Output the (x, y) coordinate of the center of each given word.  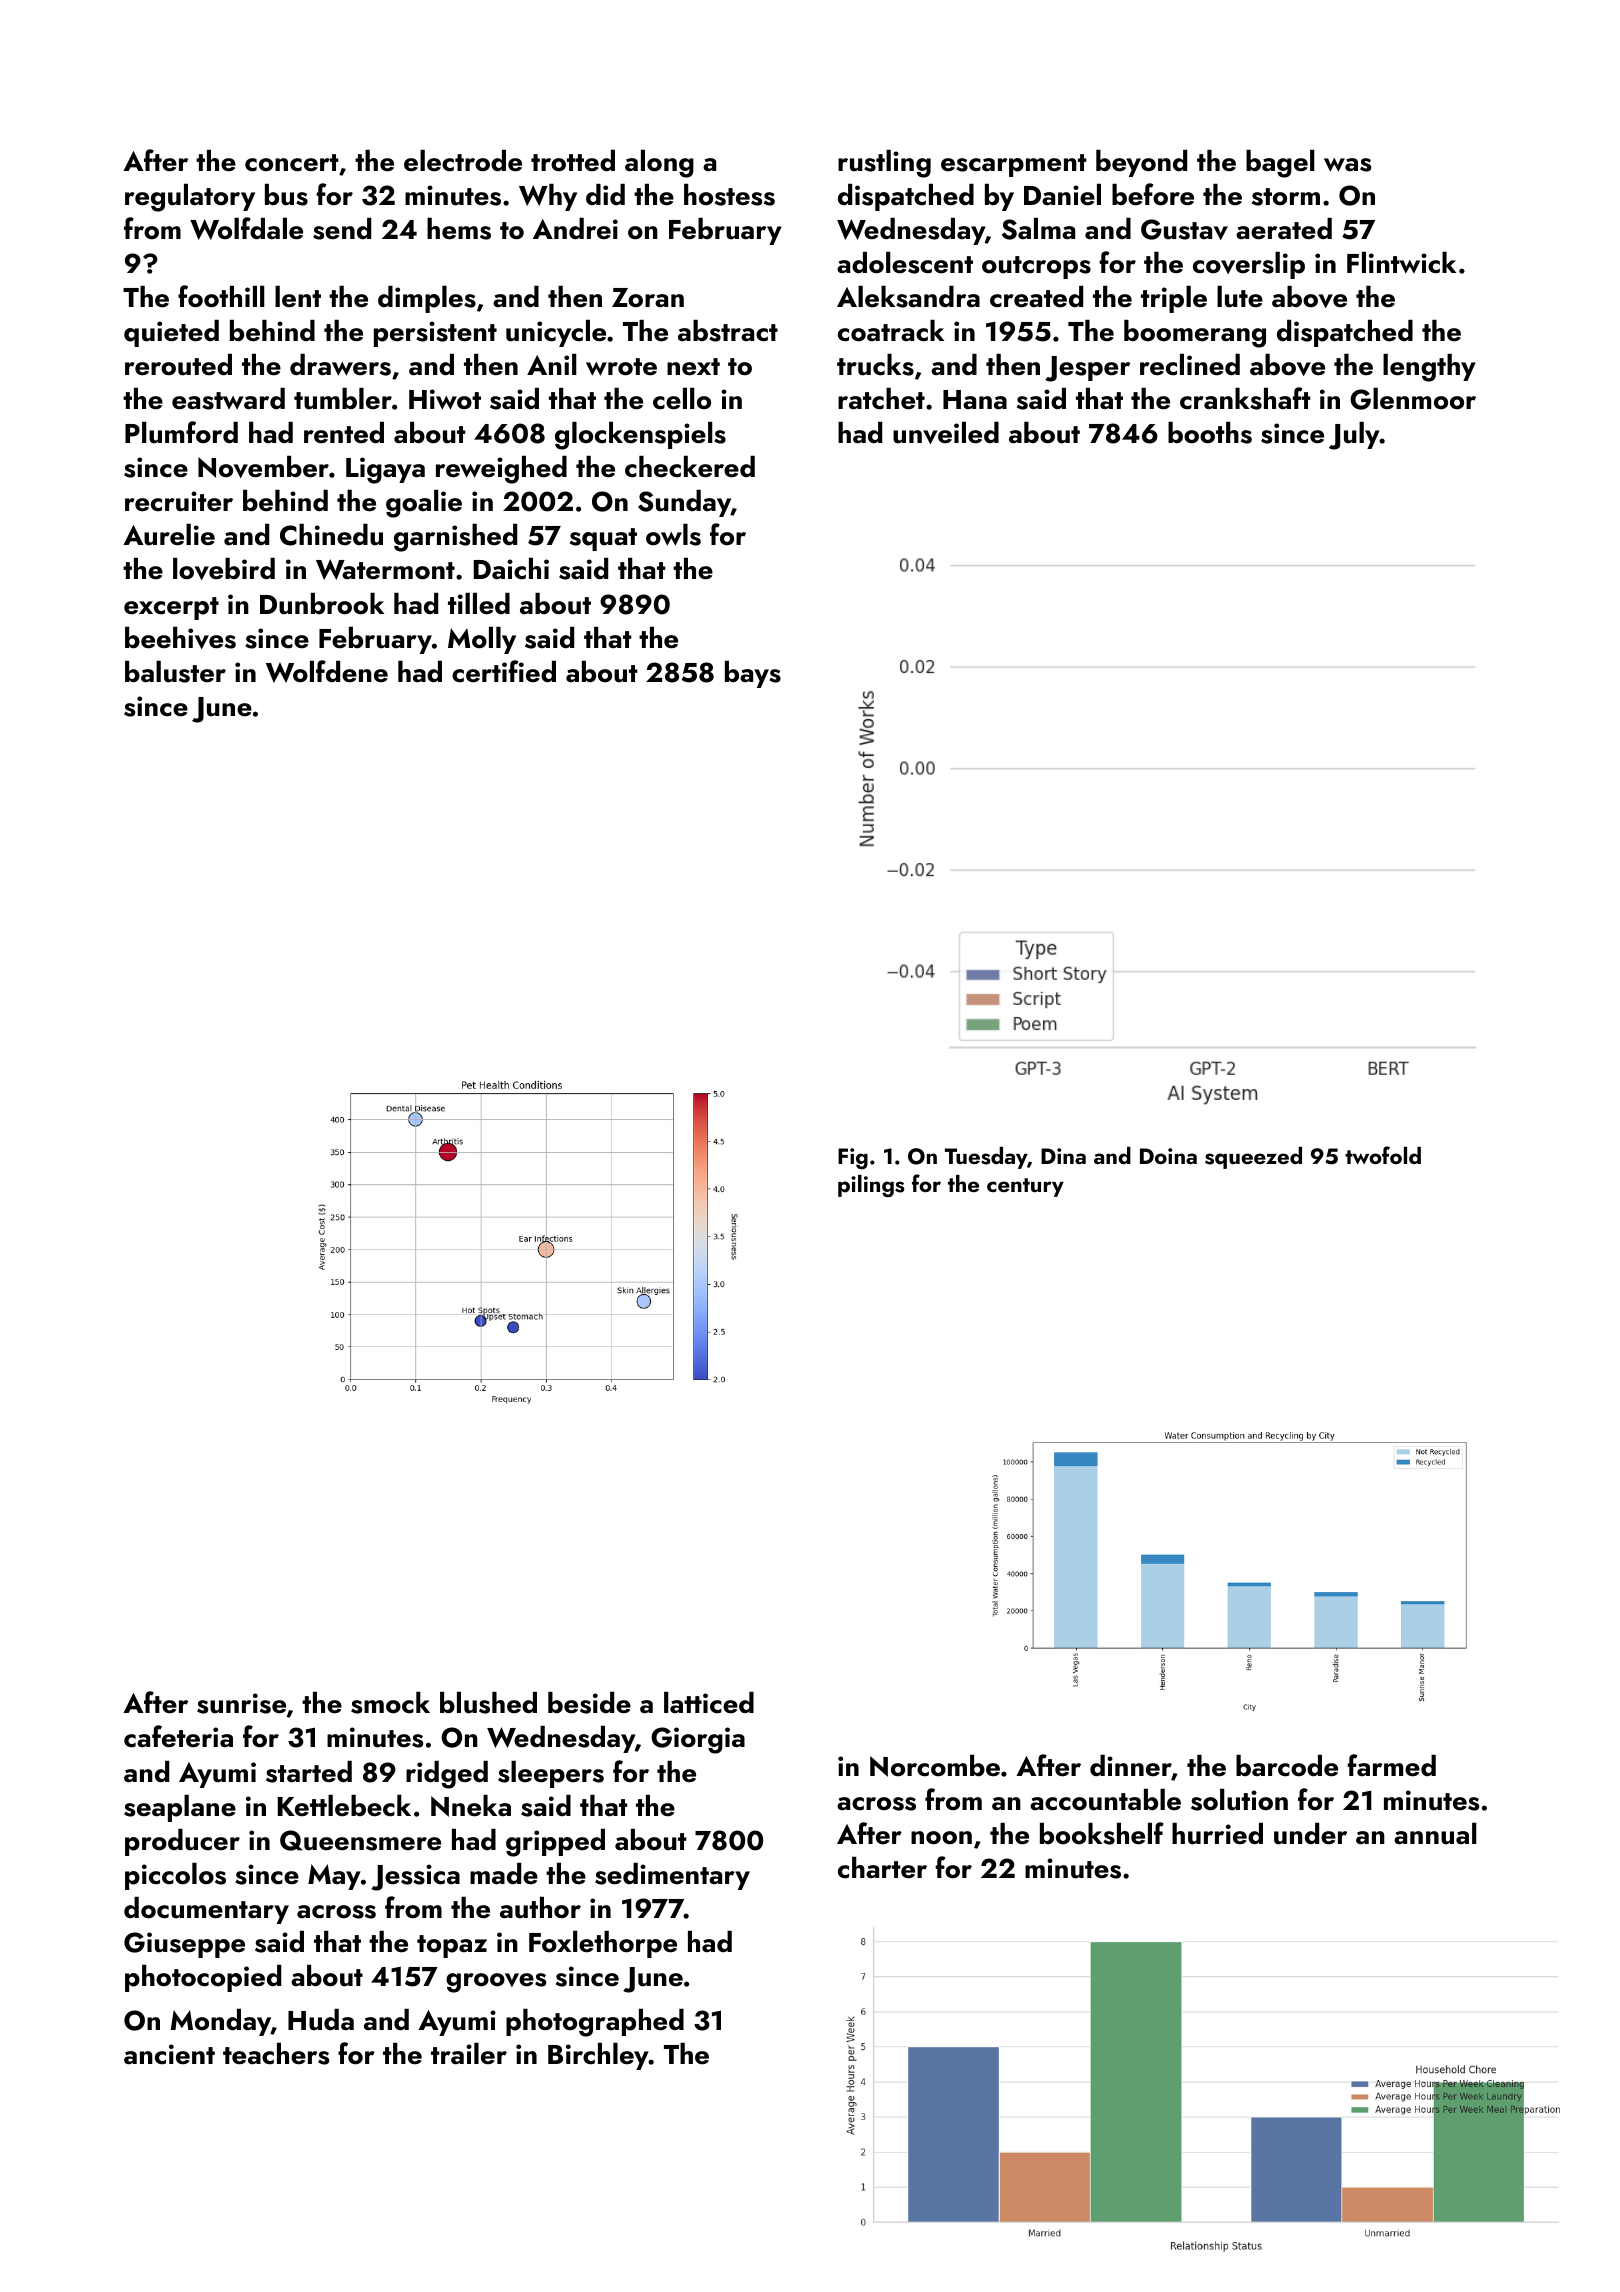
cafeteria (178, 1736)
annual (1435, 1834)
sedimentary (672, 1876)
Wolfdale (246, 228)
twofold (1383, 1155)
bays (753, 674)
